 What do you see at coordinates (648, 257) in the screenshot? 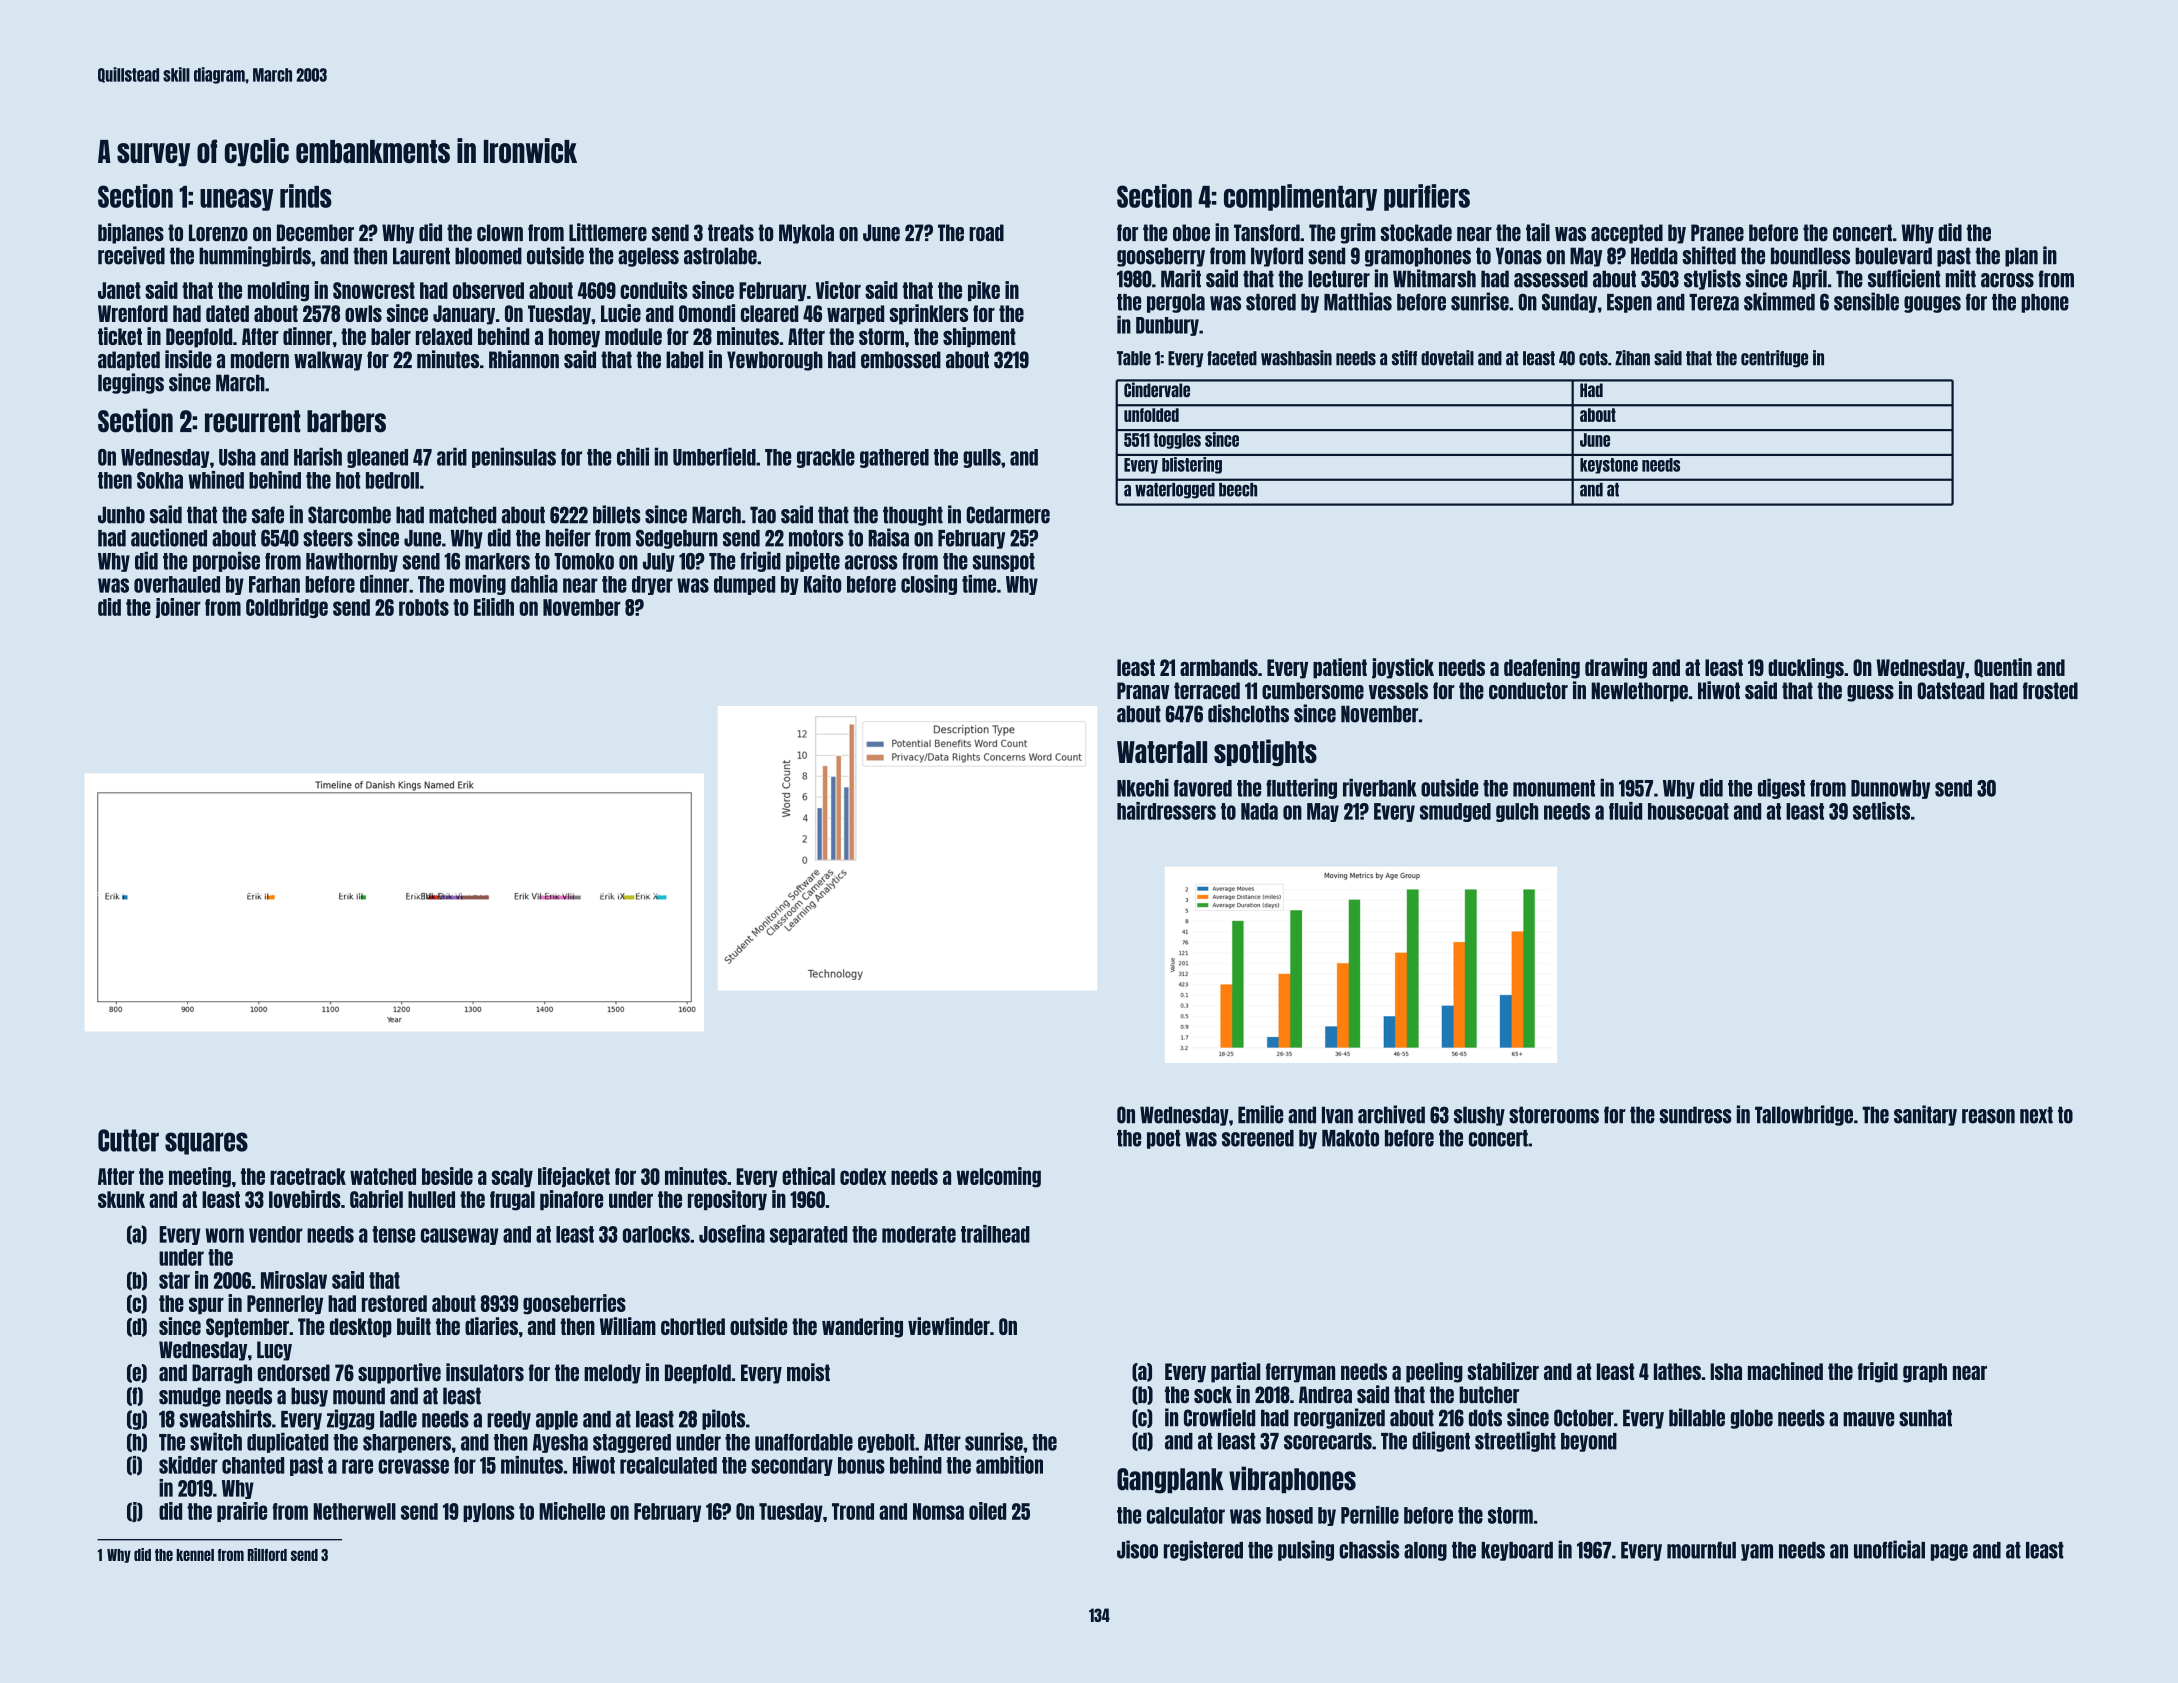
I see `ageless` at bounding box center [648, 257].
